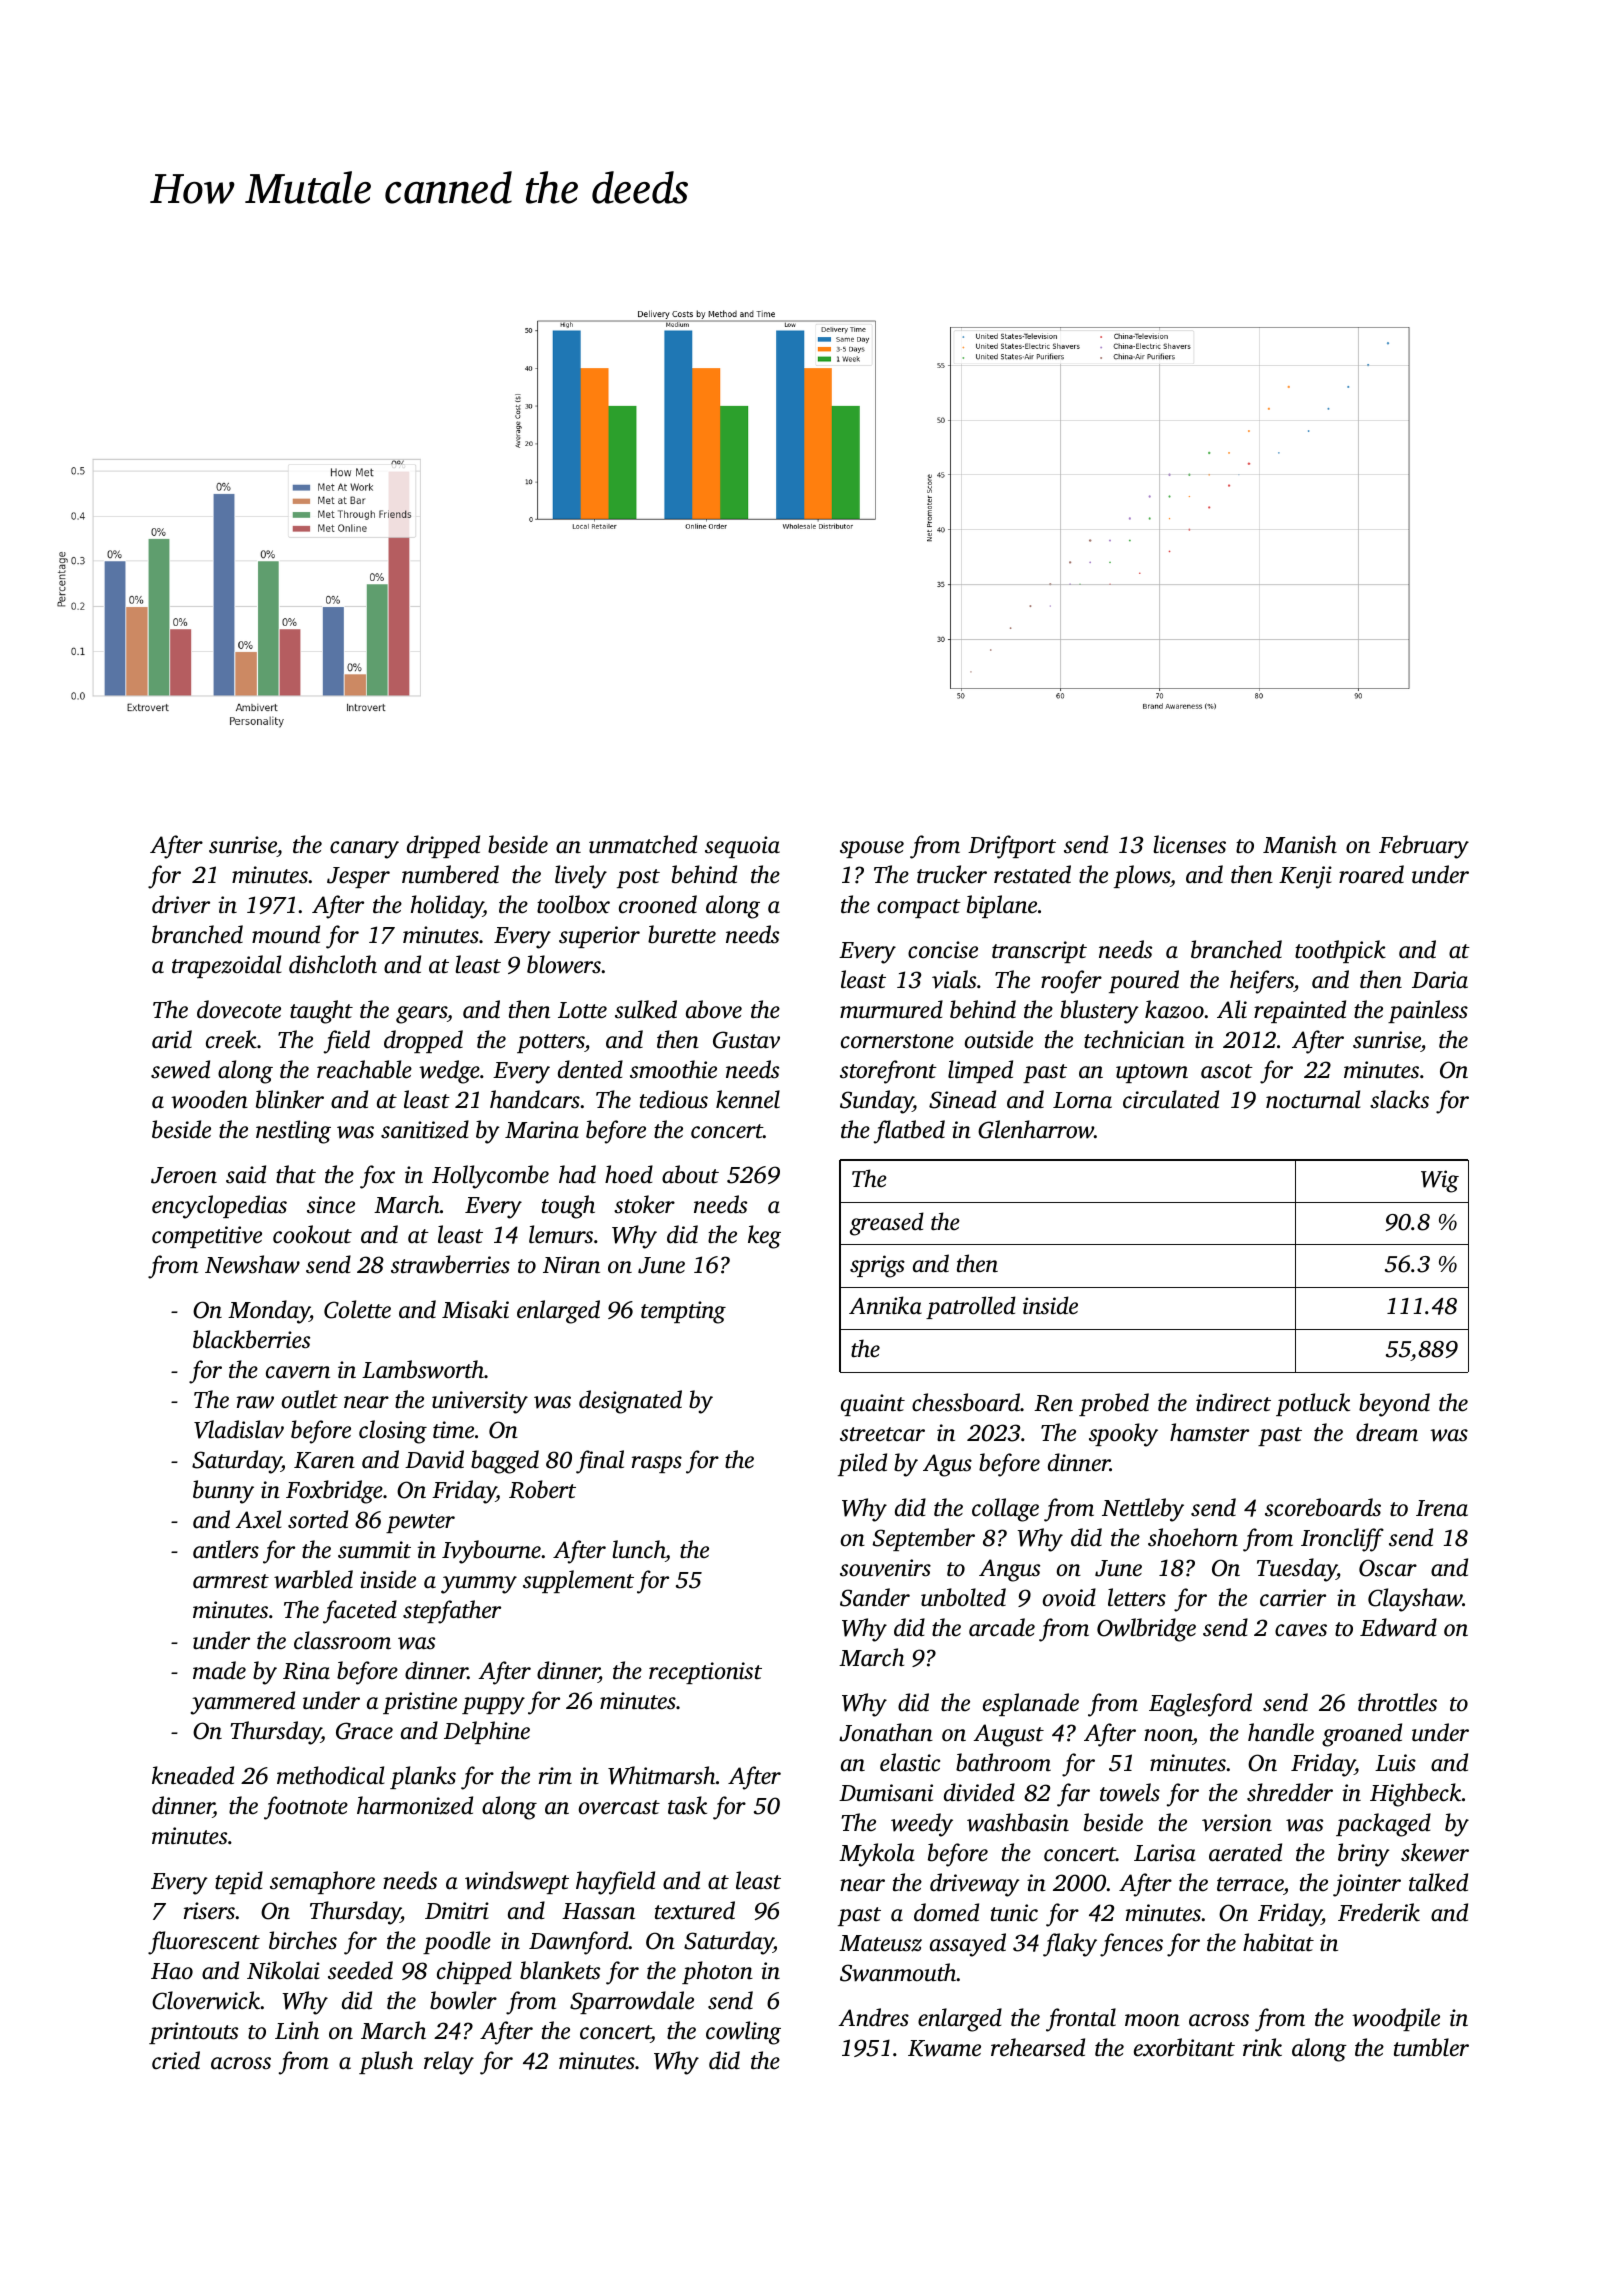 This document has width=1620, height=2292. I want to click on Jonathan, so click(886, 1732).
